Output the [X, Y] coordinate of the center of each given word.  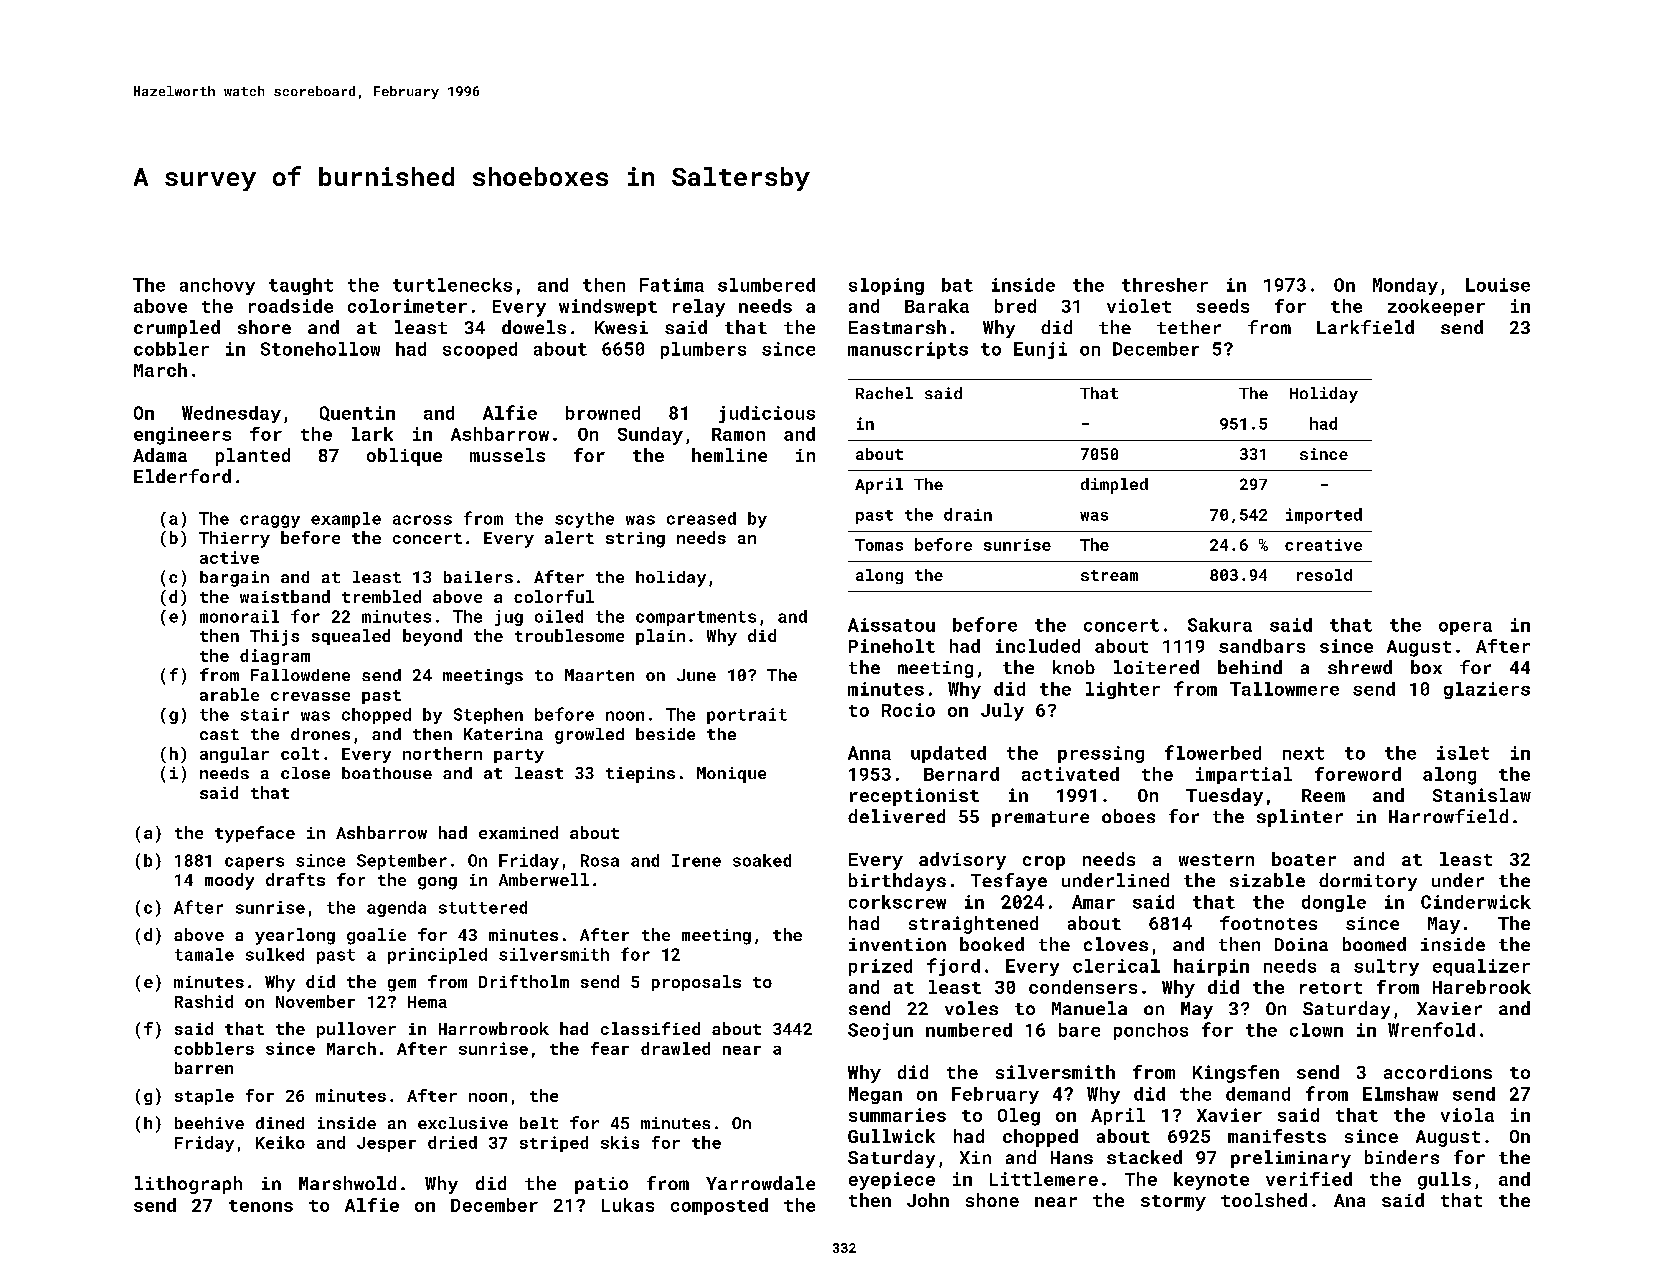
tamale [204, 954]
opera [1465, 628]
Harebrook [1482, 987]
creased [701, 518]
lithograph [188, 1185]
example [346, 520]
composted [719, 1206]
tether [1189, 327]
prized [880, 967]
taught [301, 286]
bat [957, 285]
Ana [1349, 1200]
